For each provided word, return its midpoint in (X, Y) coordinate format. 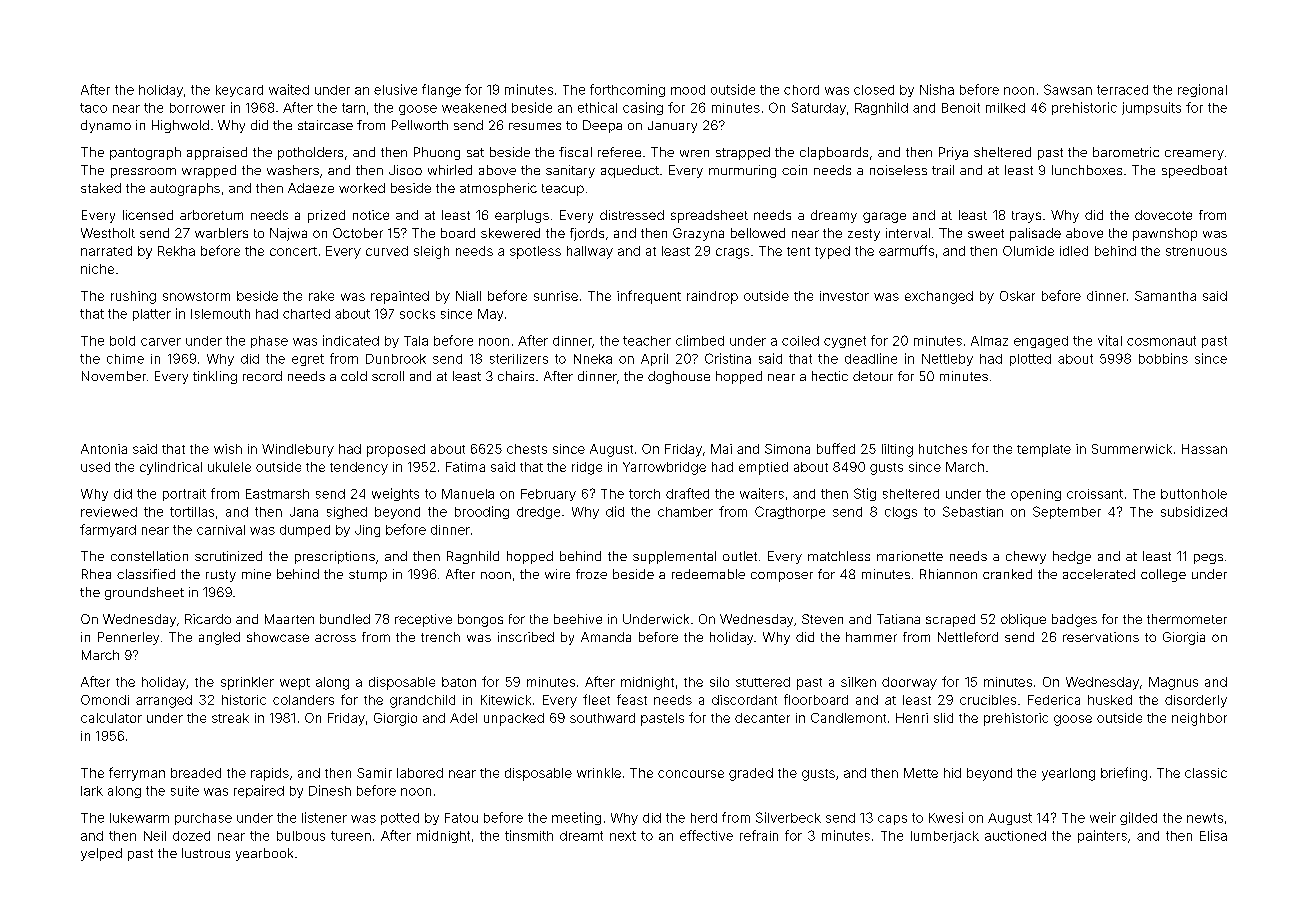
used (95, 467)
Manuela (468, 494)
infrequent (649, 297)
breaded (196, 773)
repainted (400, 297)
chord (801, 90)
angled (219, 638)
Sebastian (973, 511)
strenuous (1196, 251)
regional (1202, 90)
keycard (239, 91)
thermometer (1187, 619)
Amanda (606, 637)
